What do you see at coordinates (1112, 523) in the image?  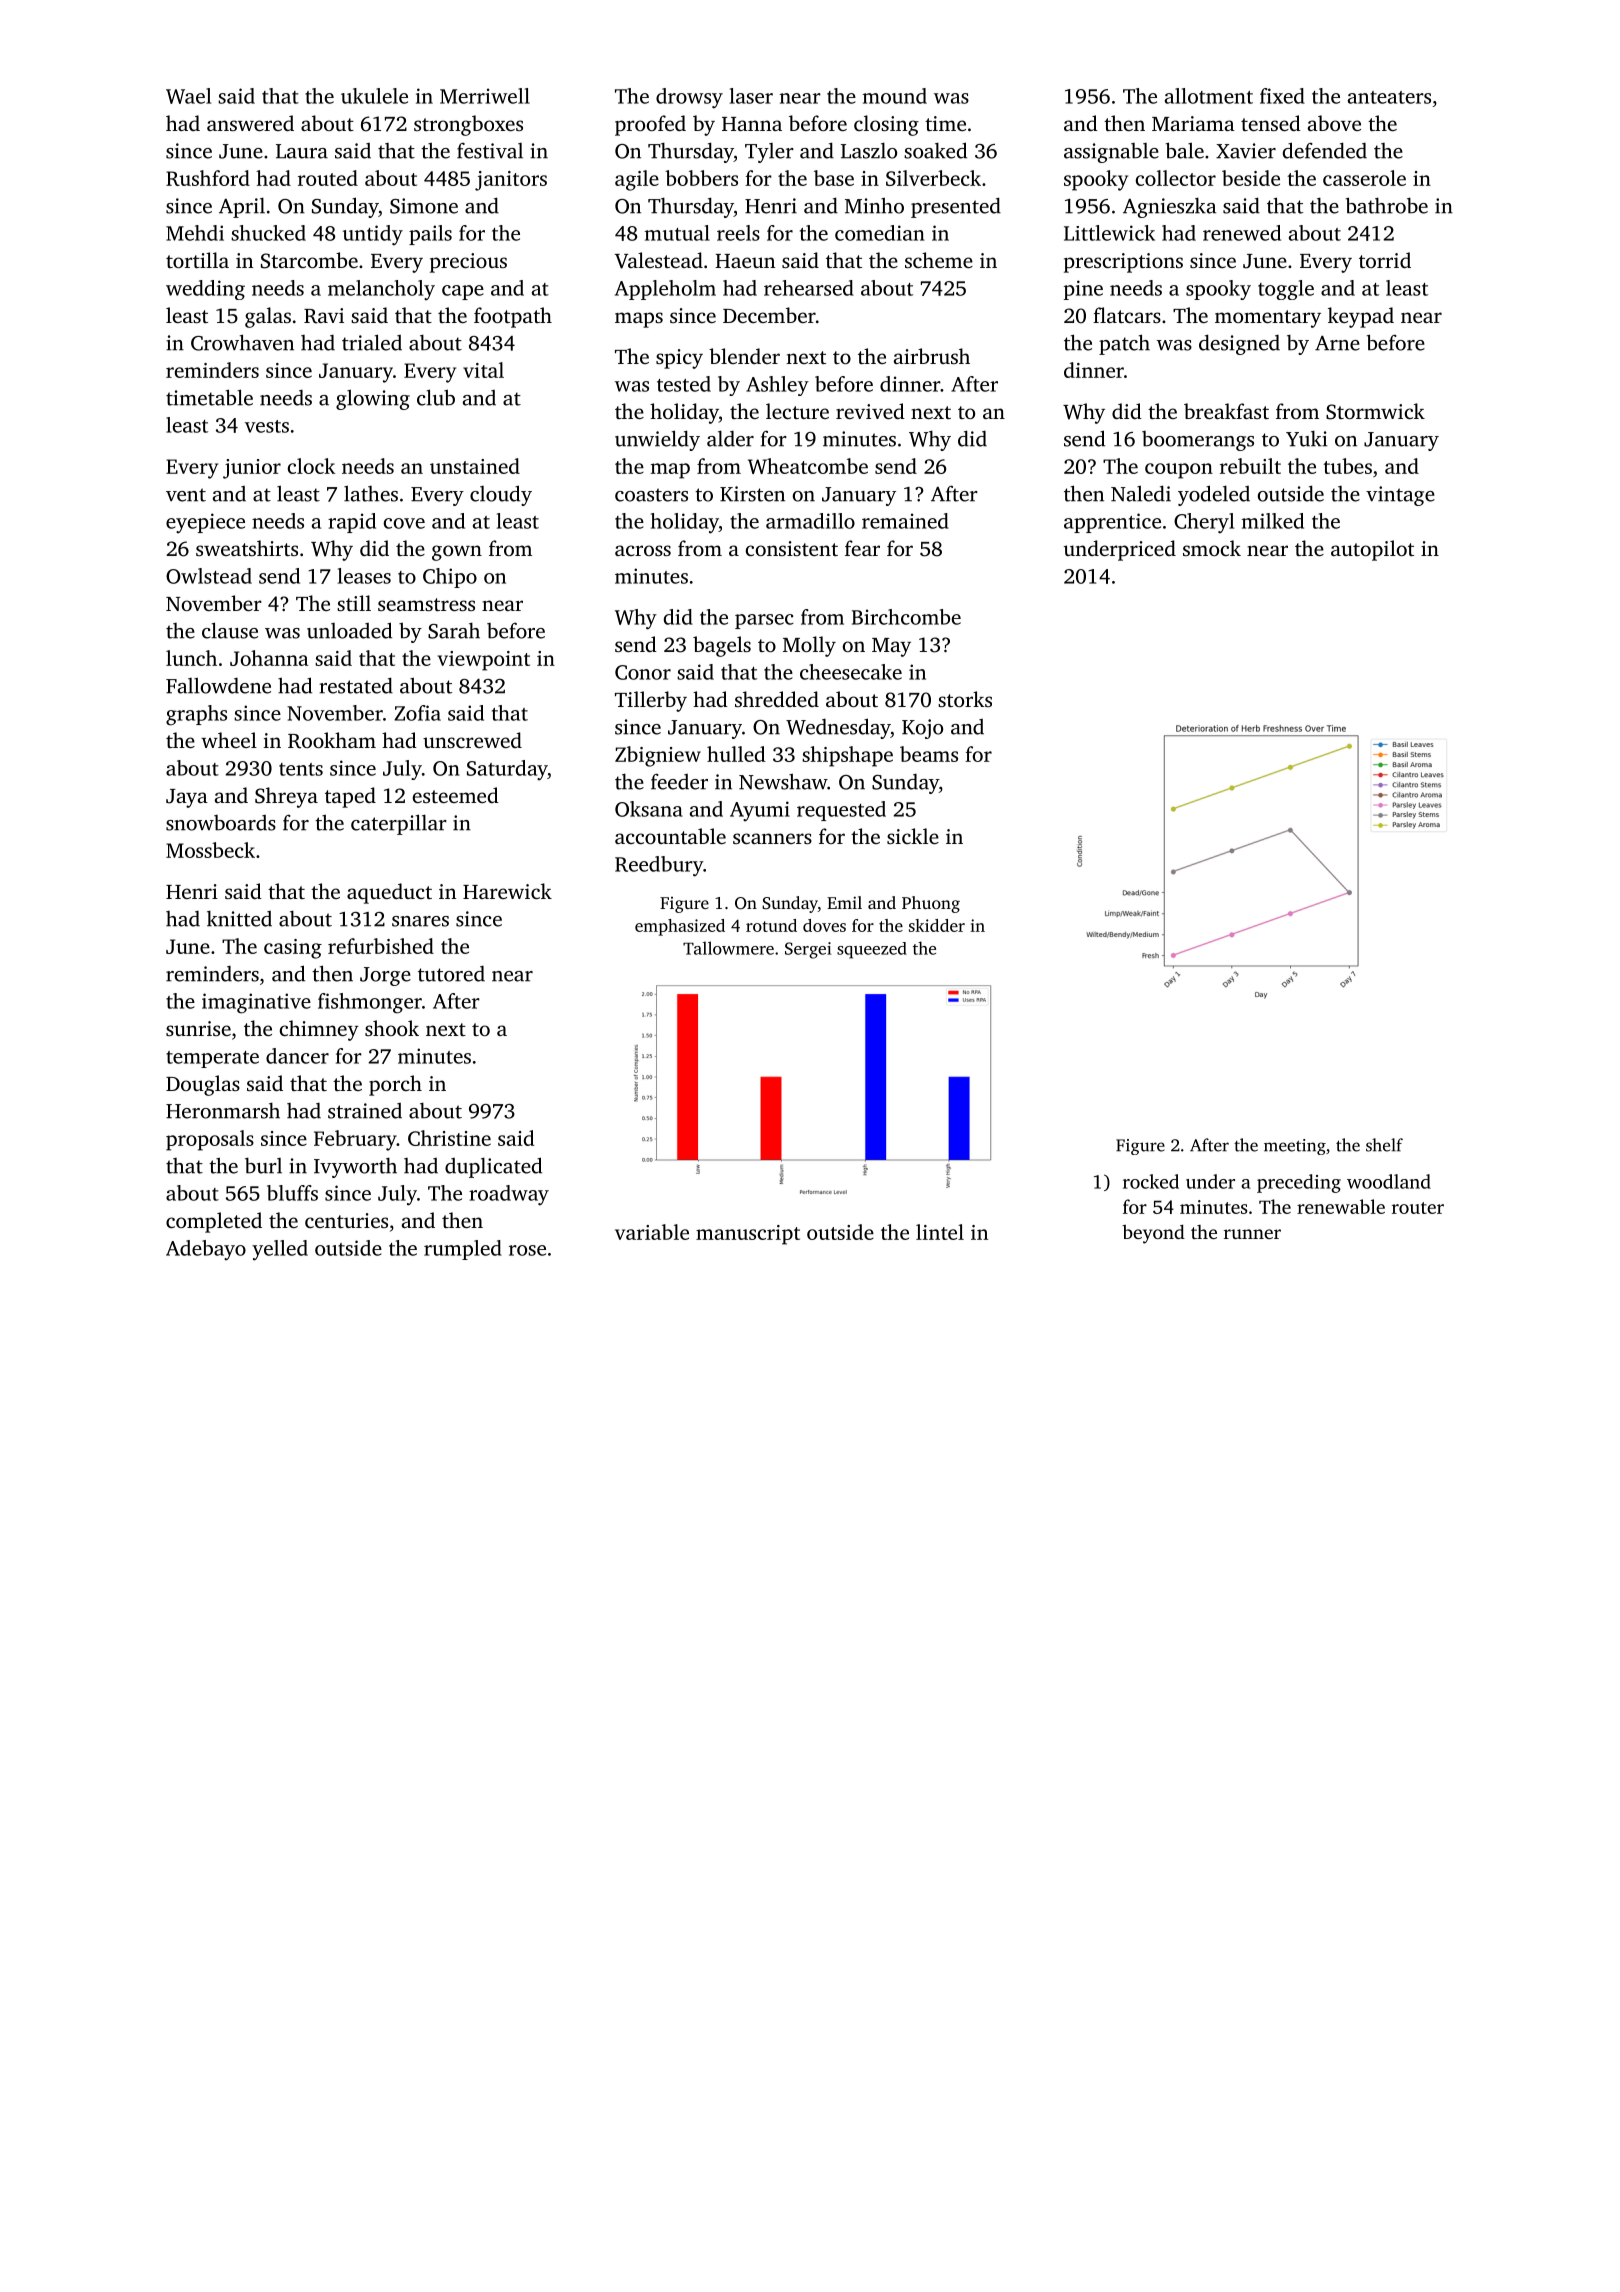 I see `apprentice` at bounding box center [1112, 523].
